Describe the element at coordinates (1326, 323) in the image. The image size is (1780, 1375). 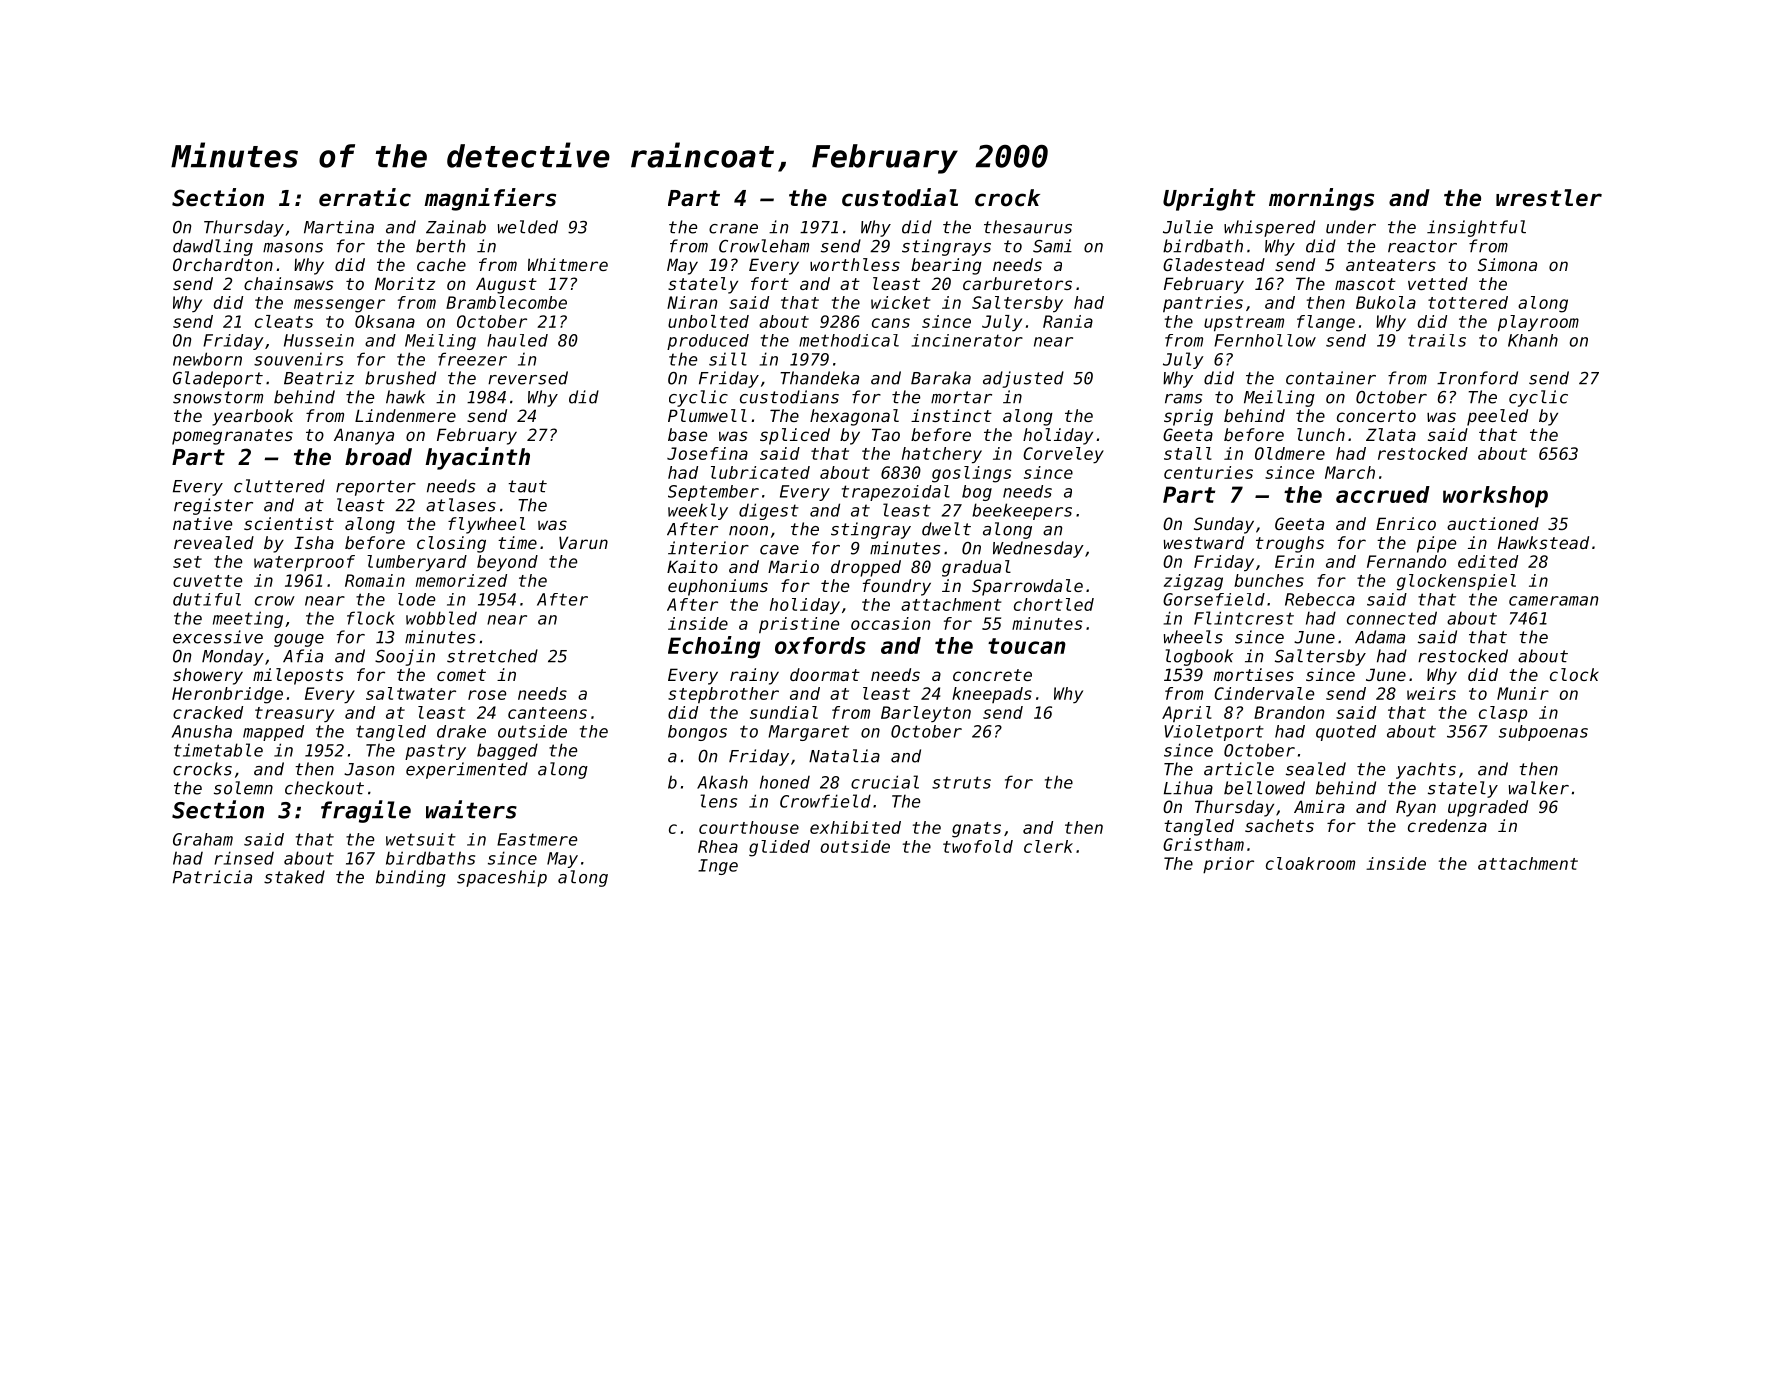
I see `flange` at that location.
